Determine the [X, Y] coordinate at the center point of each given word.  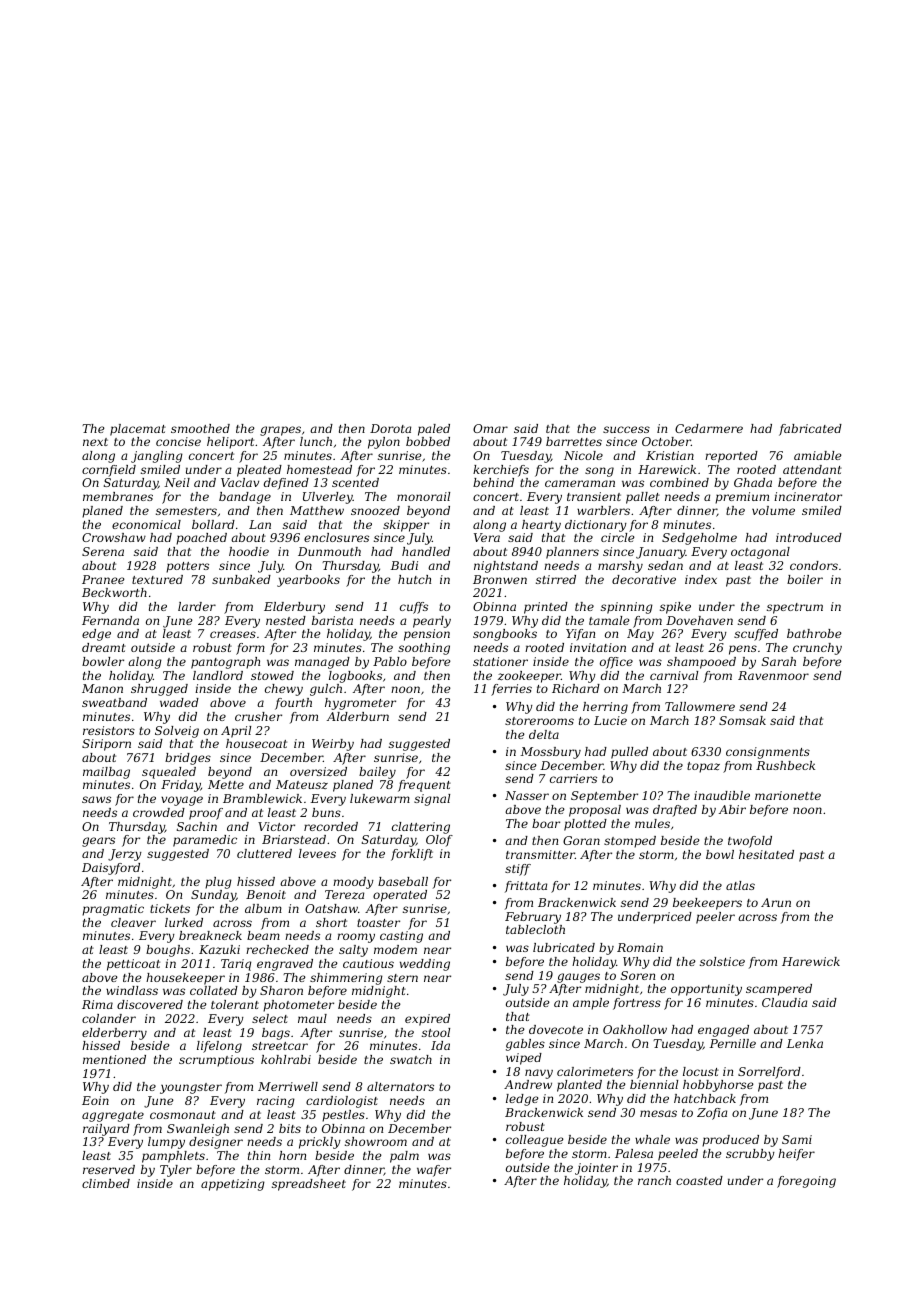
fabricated [810, 430]
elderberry [114, 1034]
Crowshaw [114, 537]
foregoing [806, 1182]
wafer [434, 1171]
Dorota [390, 428]
